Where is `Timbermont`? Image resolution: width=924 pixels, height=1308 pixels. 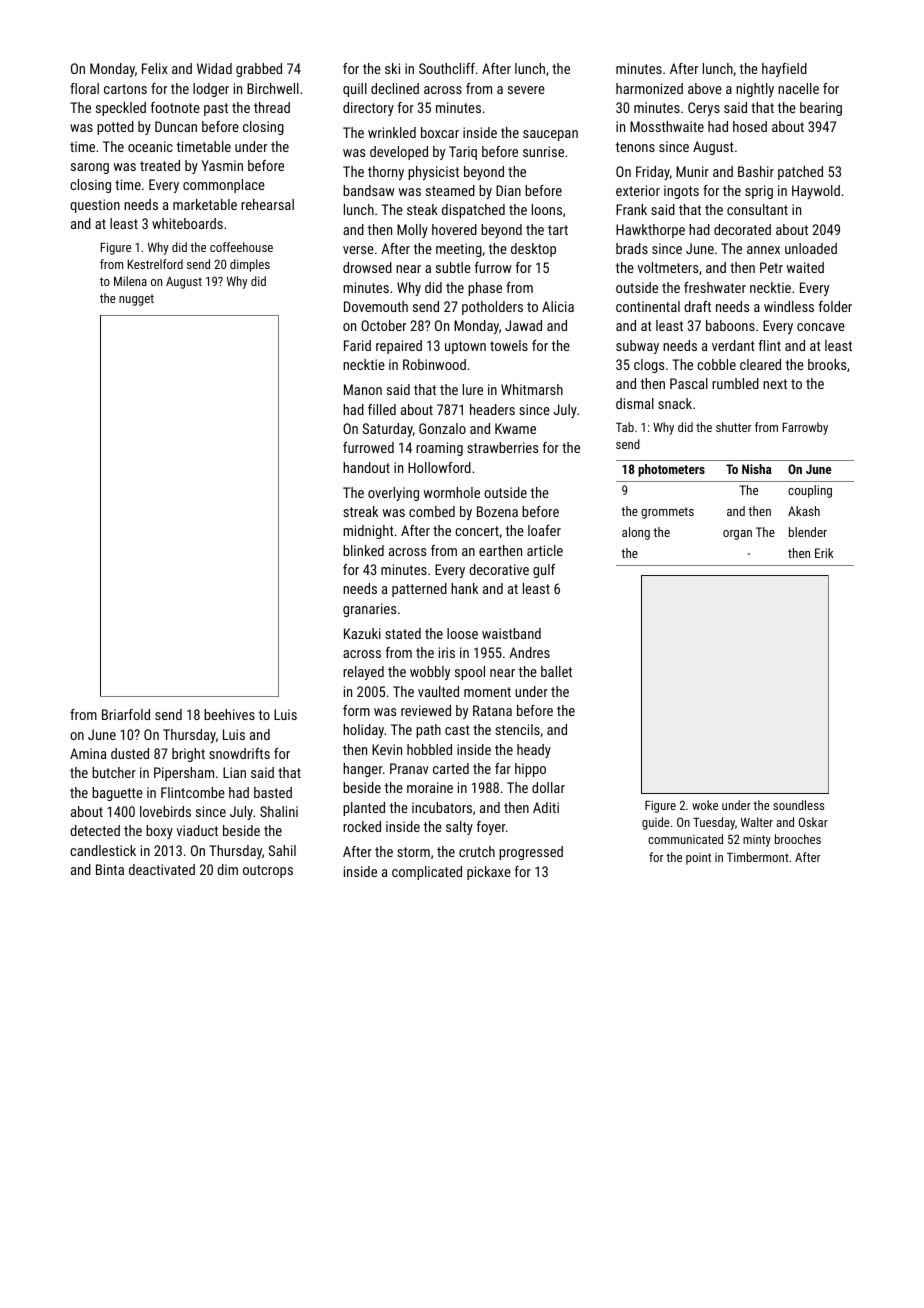 Timbermont is located at coordinates (758, 857).
